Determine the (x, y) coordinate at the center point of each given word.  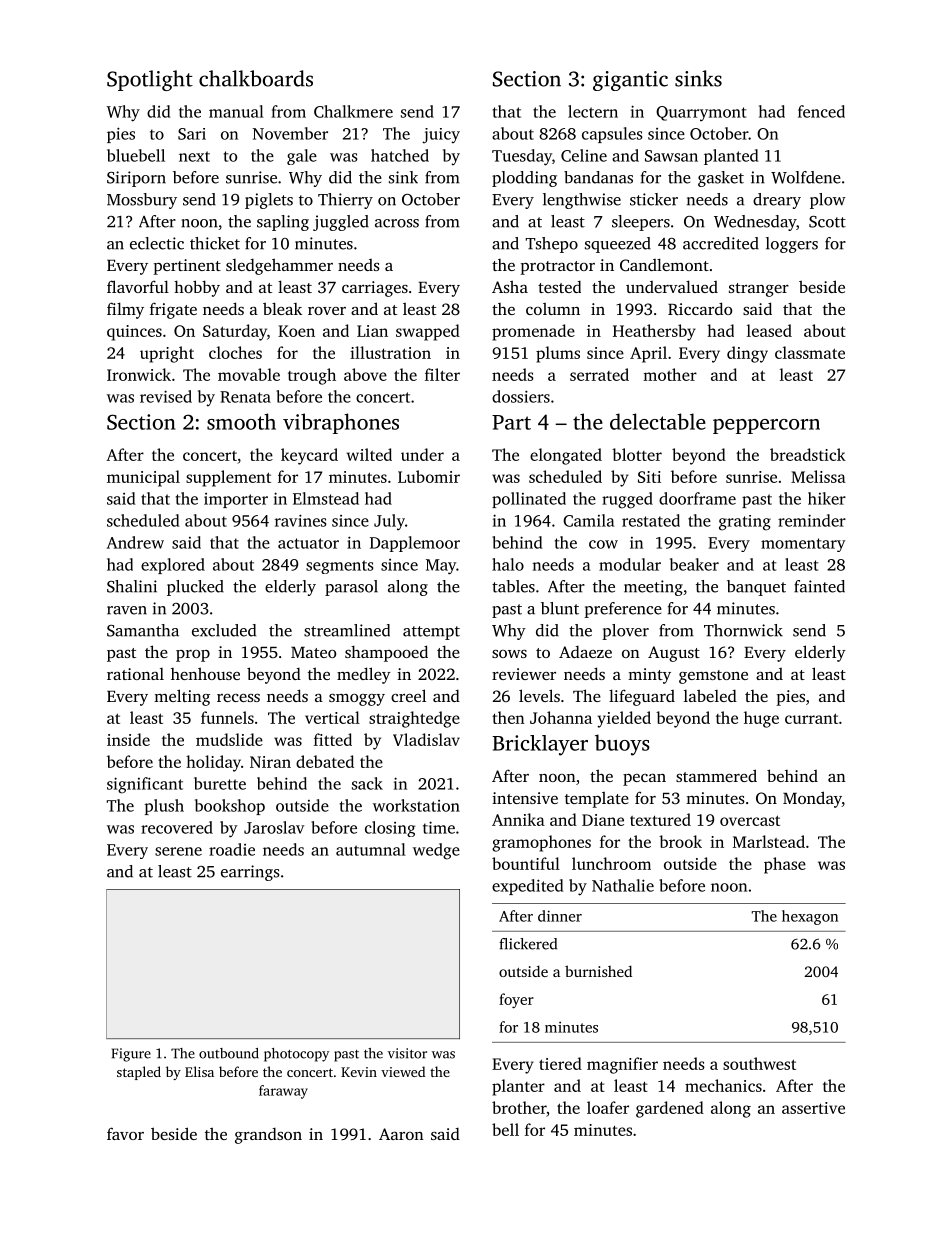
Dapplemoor (415, 544)
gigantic (630, 81)
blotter (637, 454)
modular (630, 564)
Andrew (135, 542)
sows (509, 654)
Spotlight (150, 80)
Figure (131, 1055)
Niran (270, 762)
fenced (821, 111)
